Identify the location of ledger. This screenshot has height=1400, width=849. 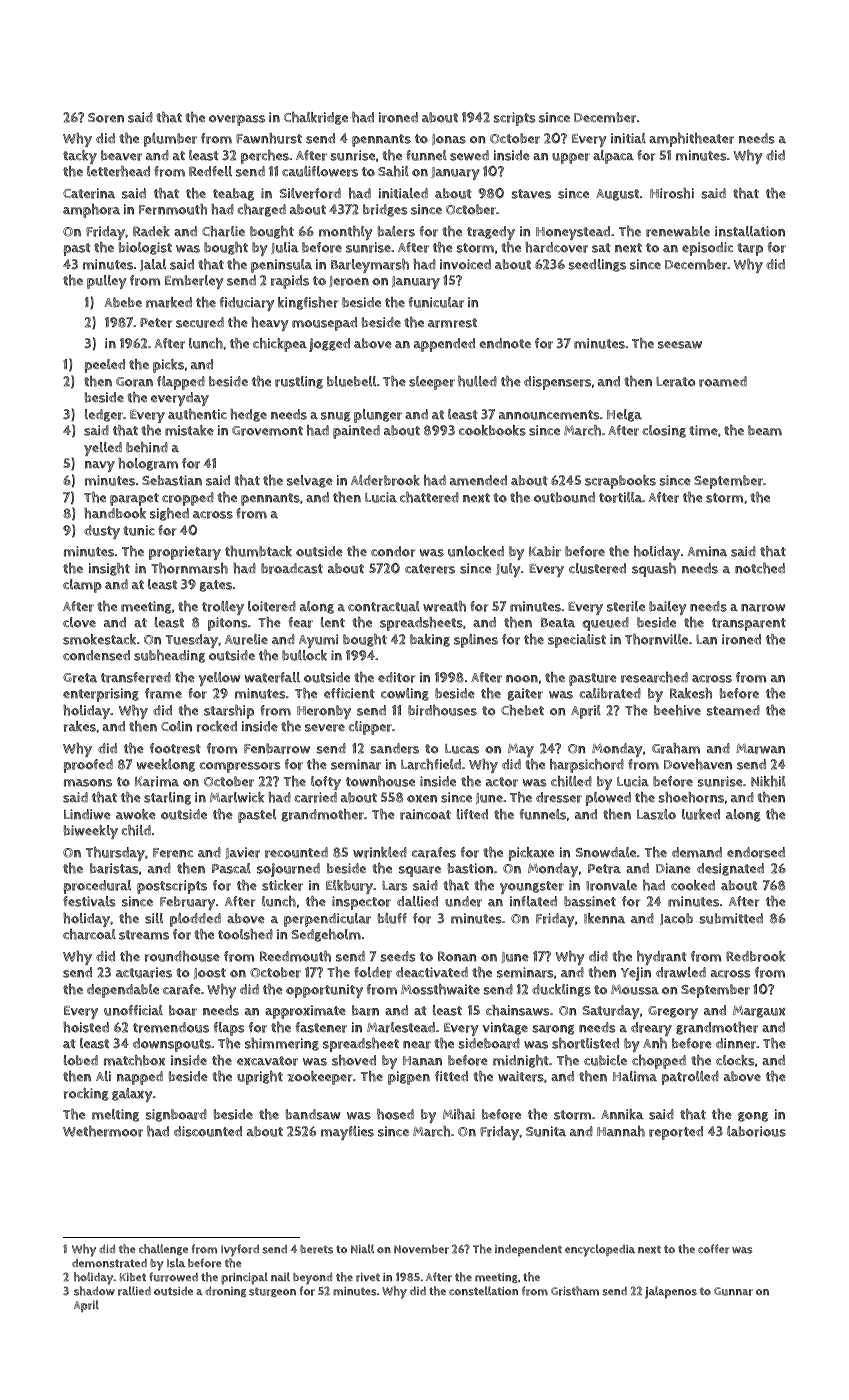
(104, 415).
